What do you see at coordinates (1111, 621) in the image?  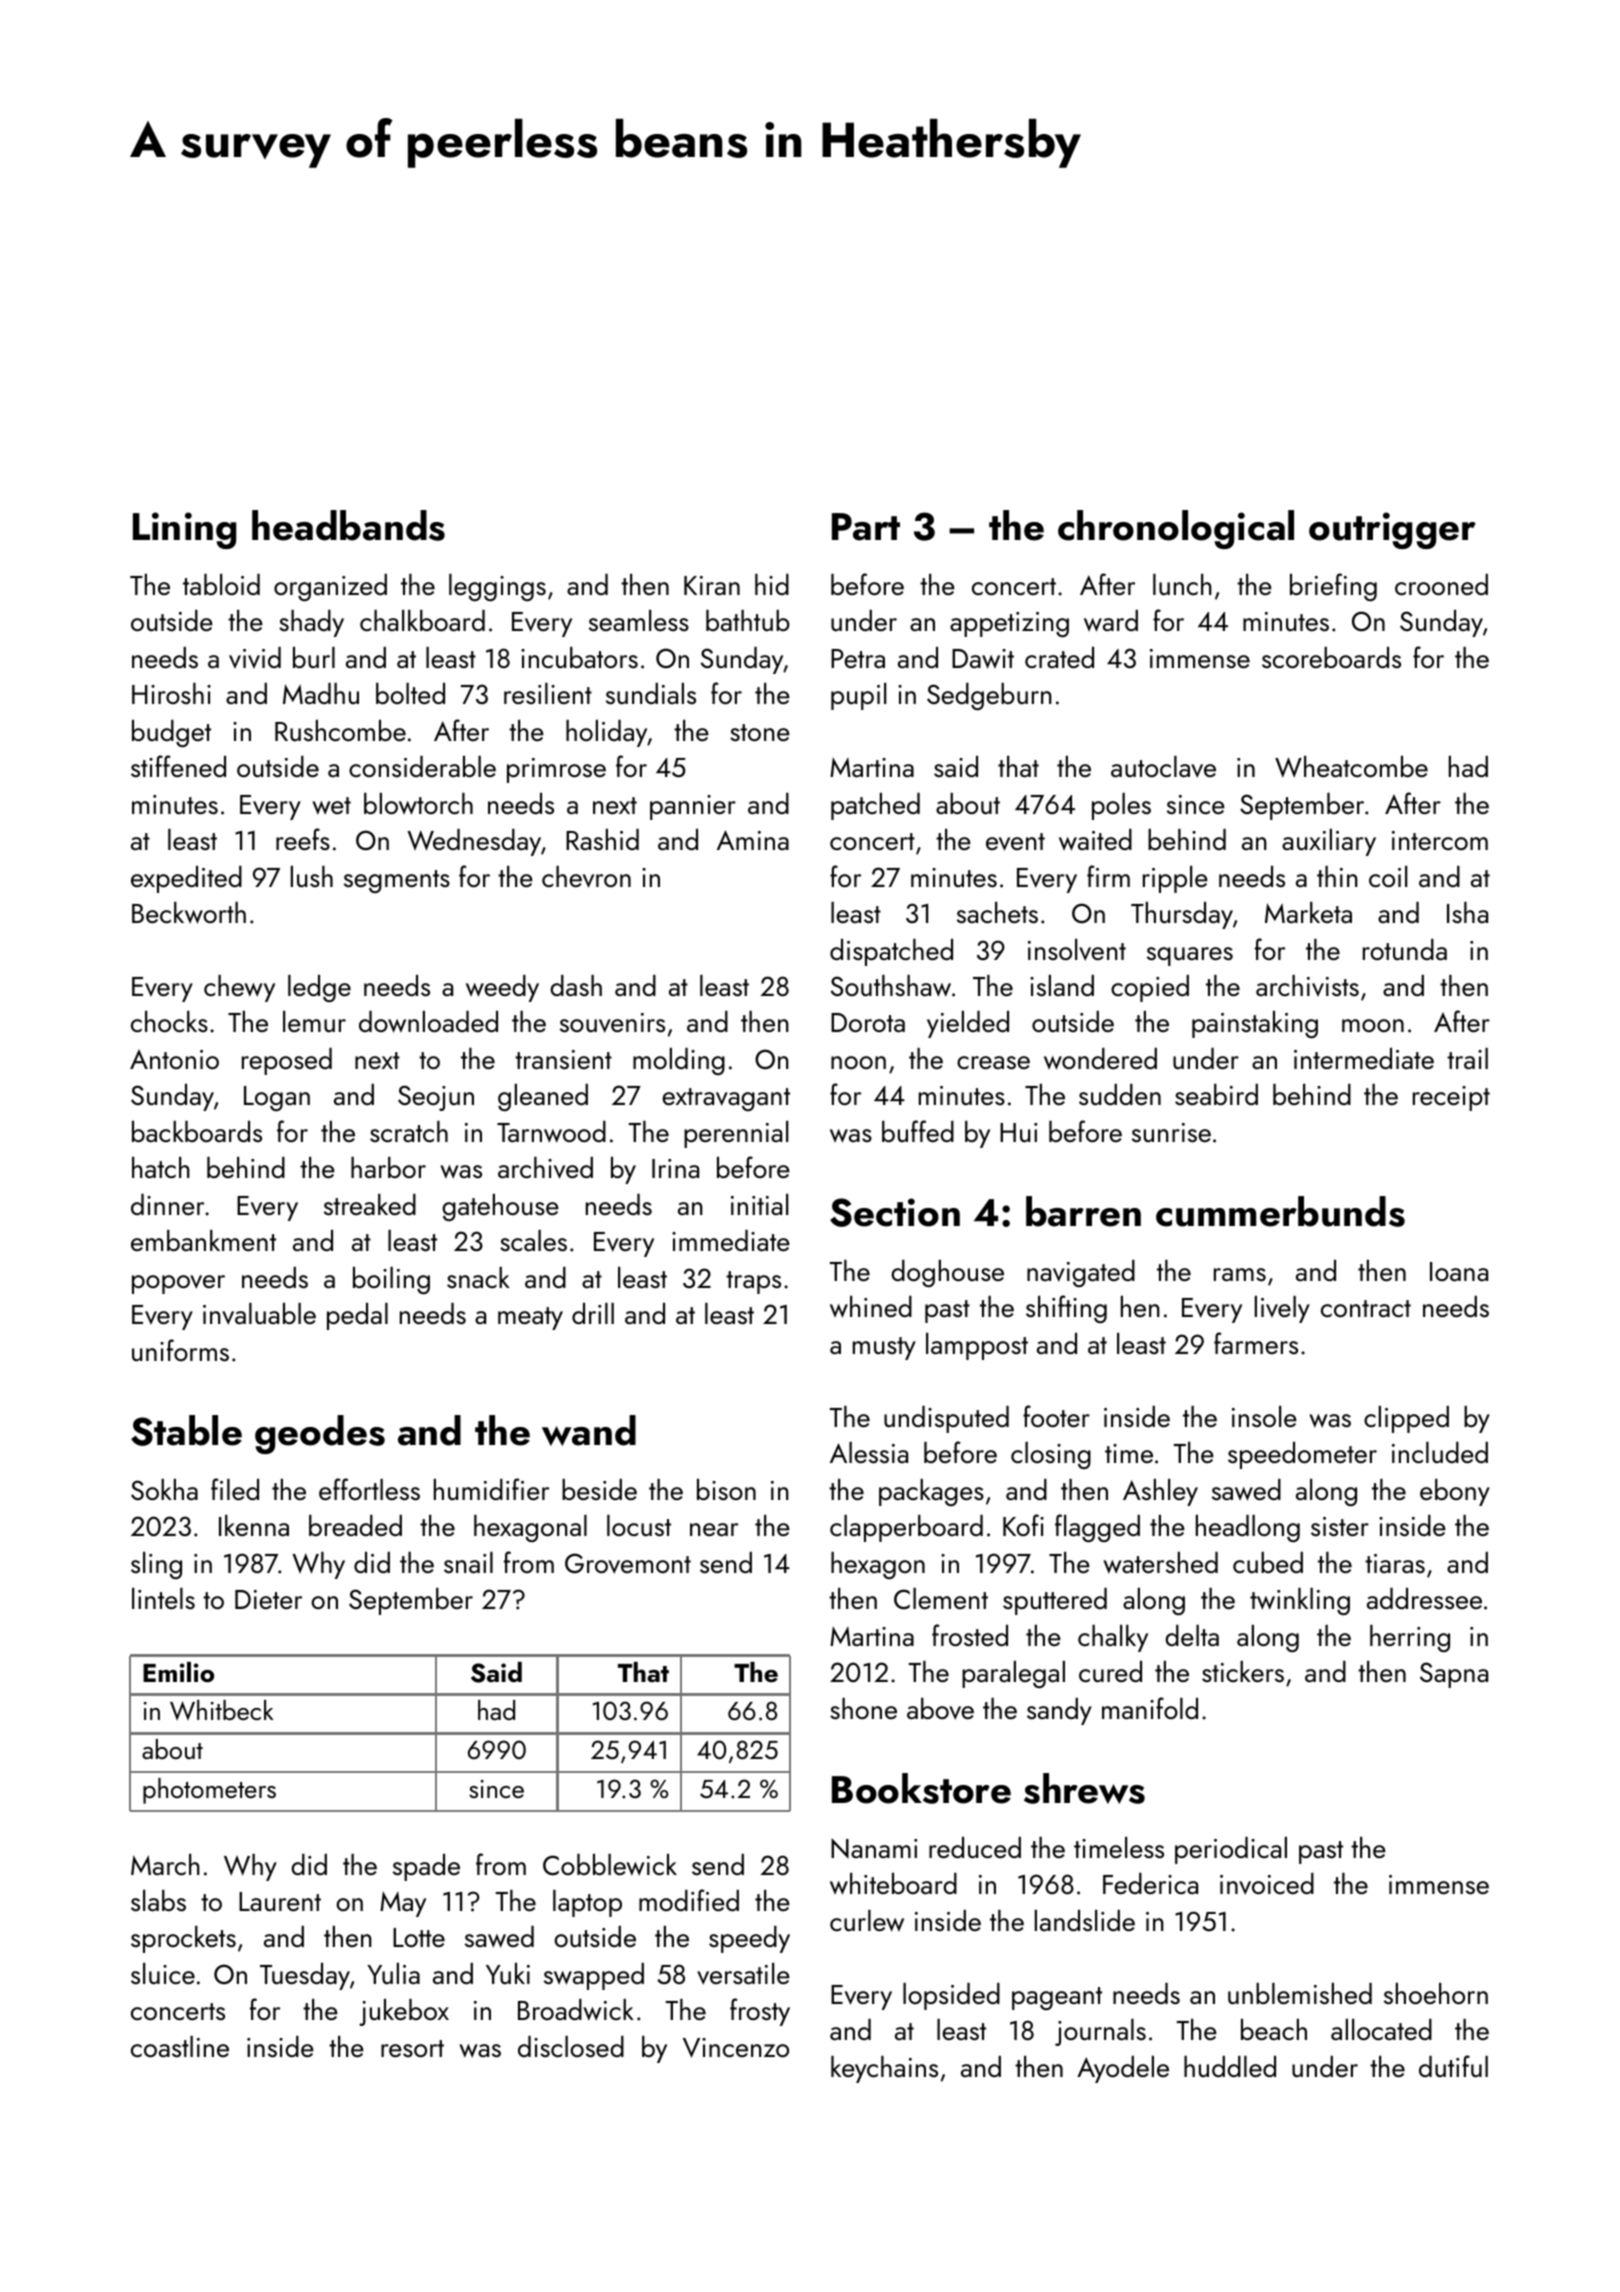 I see `ward` at bounding box center [1111, 621].
